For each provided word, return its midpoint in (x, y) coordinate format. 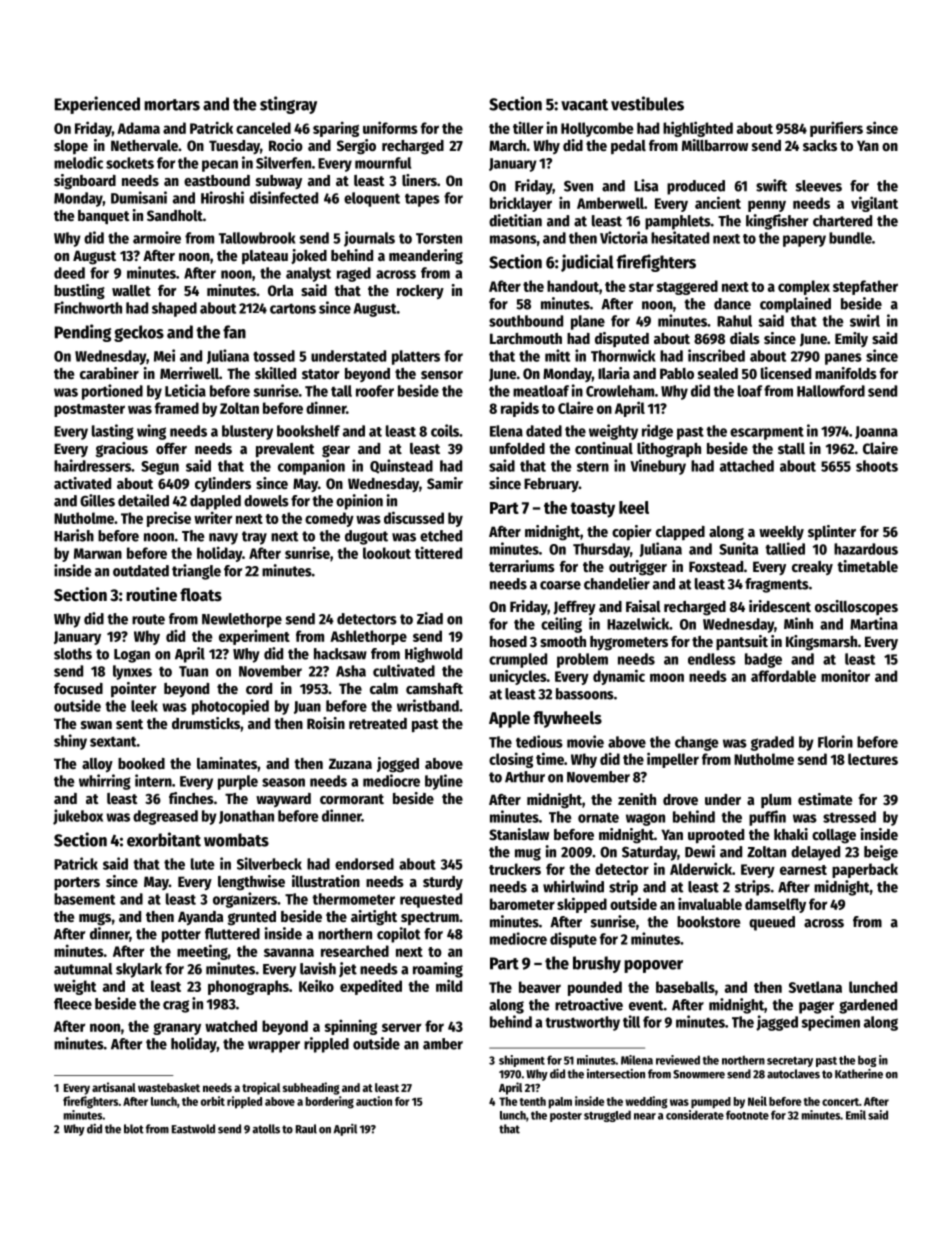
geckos (139, 333)
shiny (70, 742)
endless (712, 659)
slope (71, 147)
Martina (874, 623)
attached (747, 466)
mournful (383, 163)
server (401, 1027)
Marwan (98, 553)
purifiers (836, 129)
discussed (414, 517)
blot (134, 1129)
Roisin (326, 723)
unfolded (517, 448)
